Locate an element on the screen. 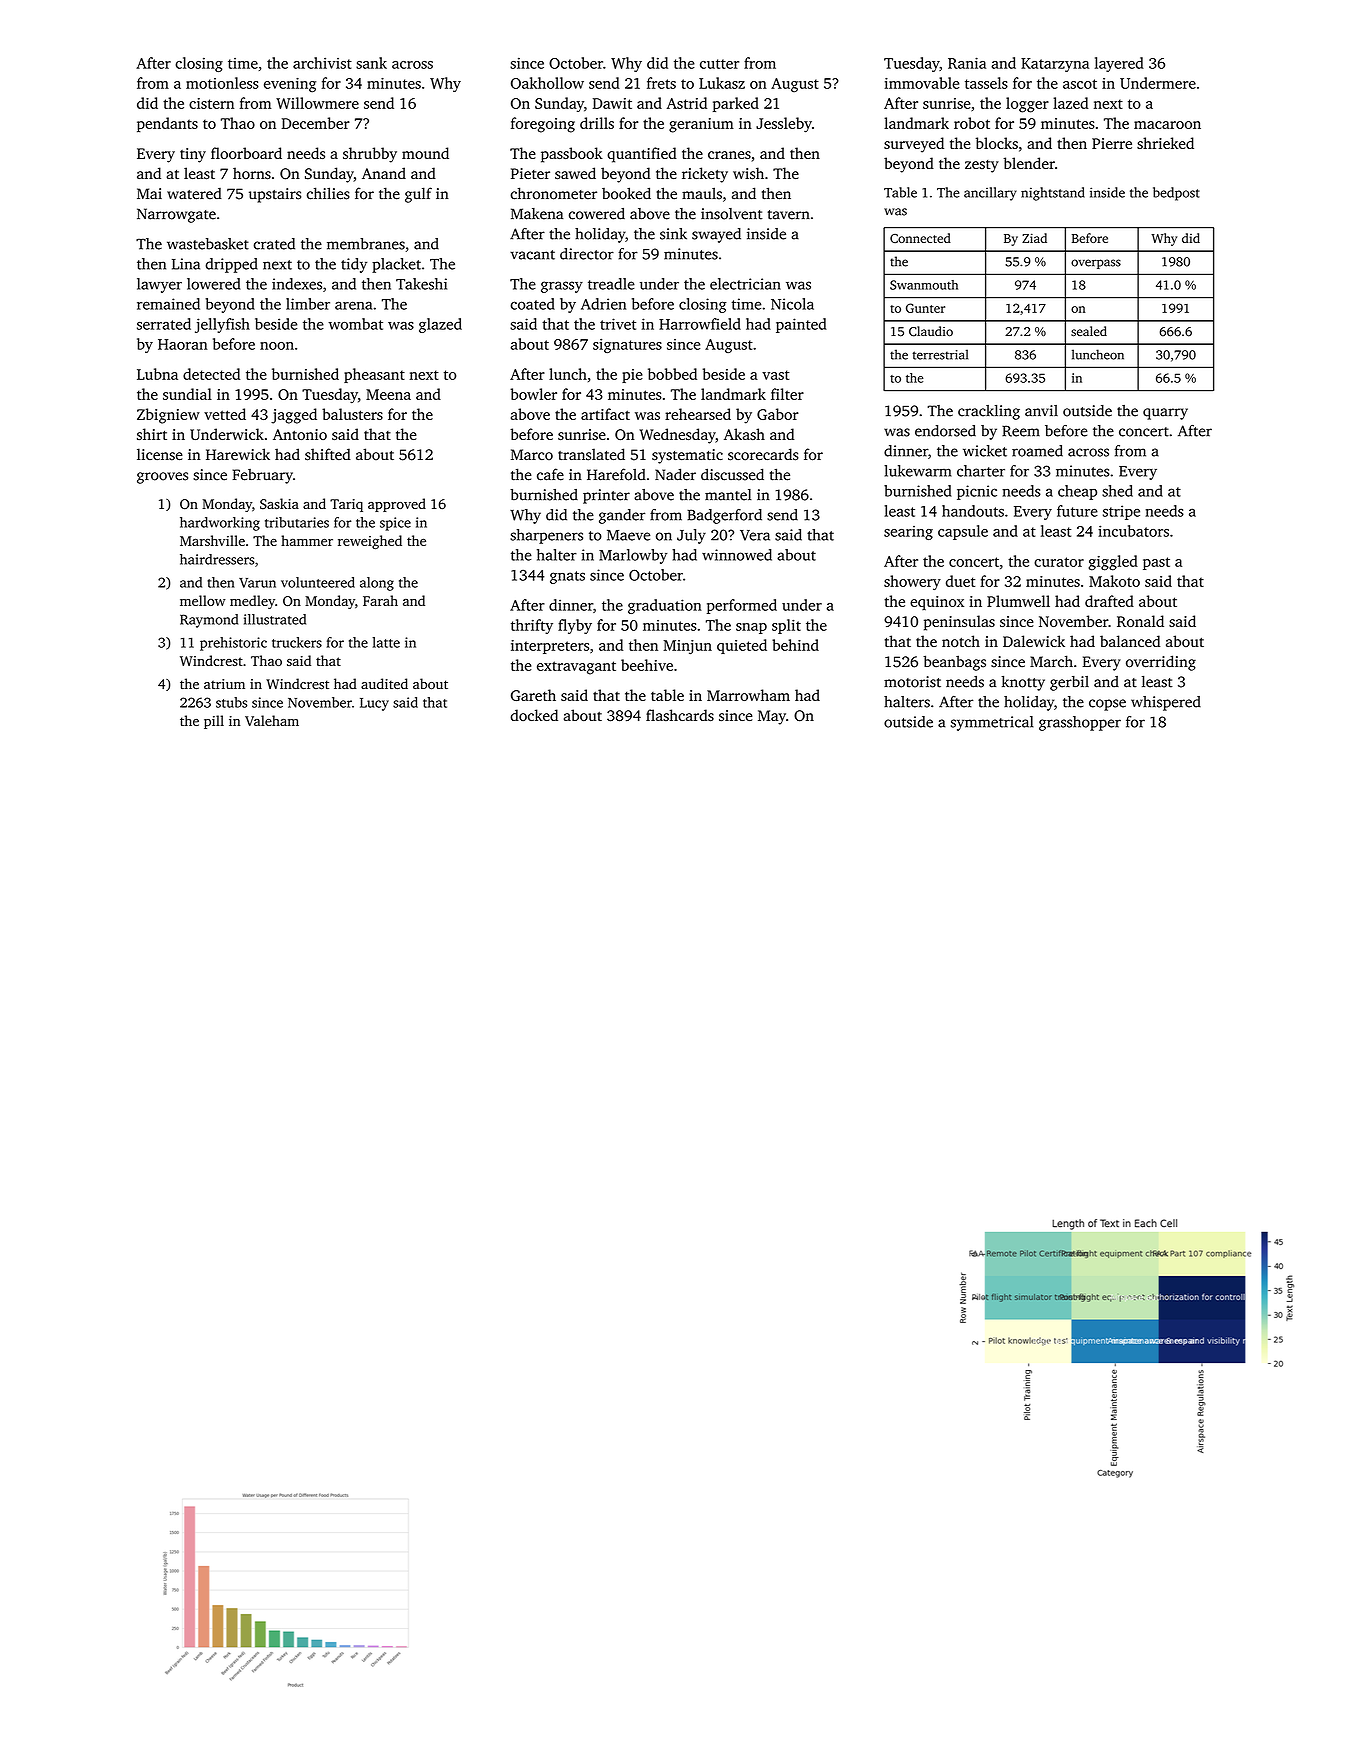  bowler is located at coordinates (533, 394).
